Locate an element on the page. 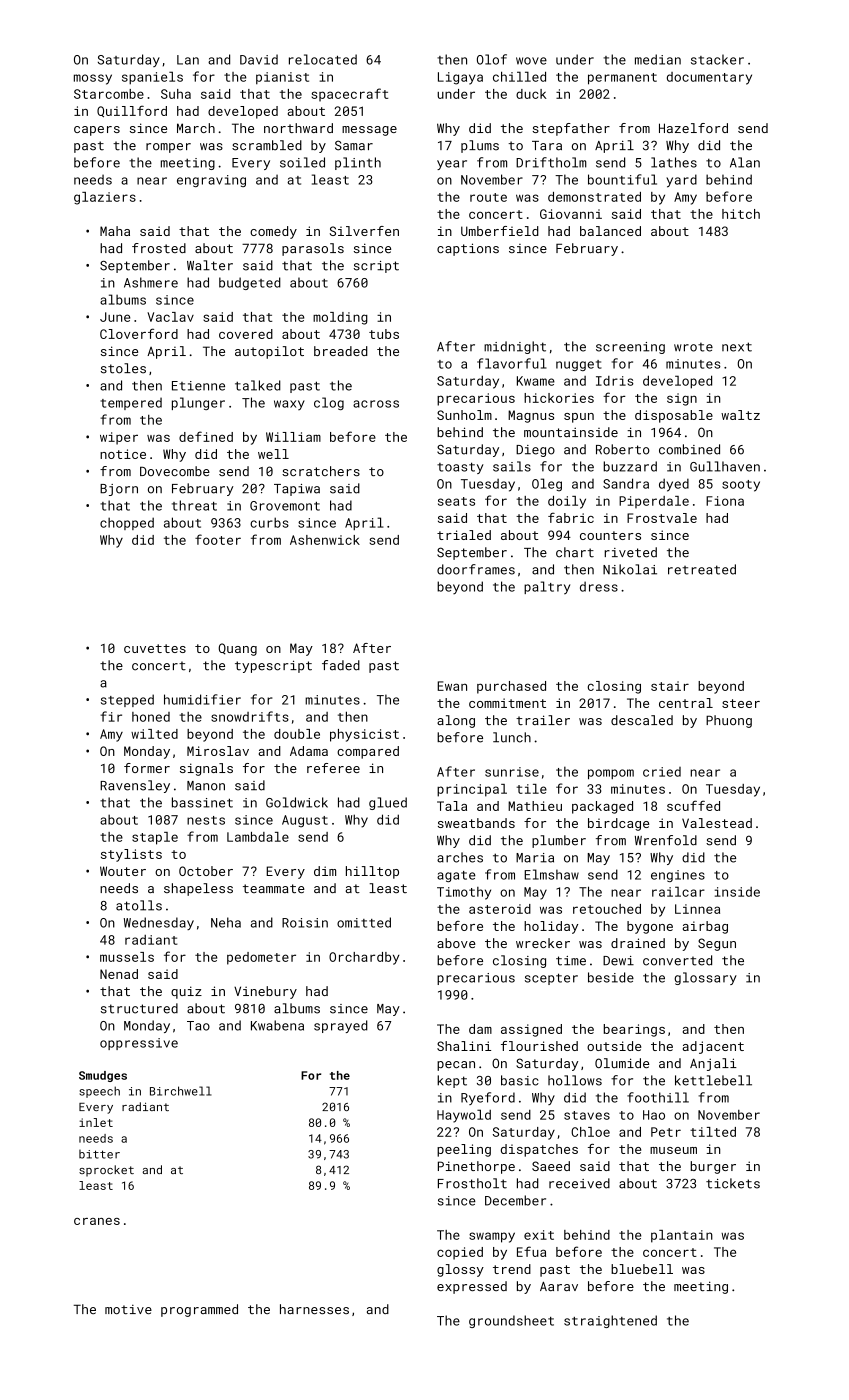 The width and height of the document is (849, 1400). breaded is located at coordinates (341, 351).
